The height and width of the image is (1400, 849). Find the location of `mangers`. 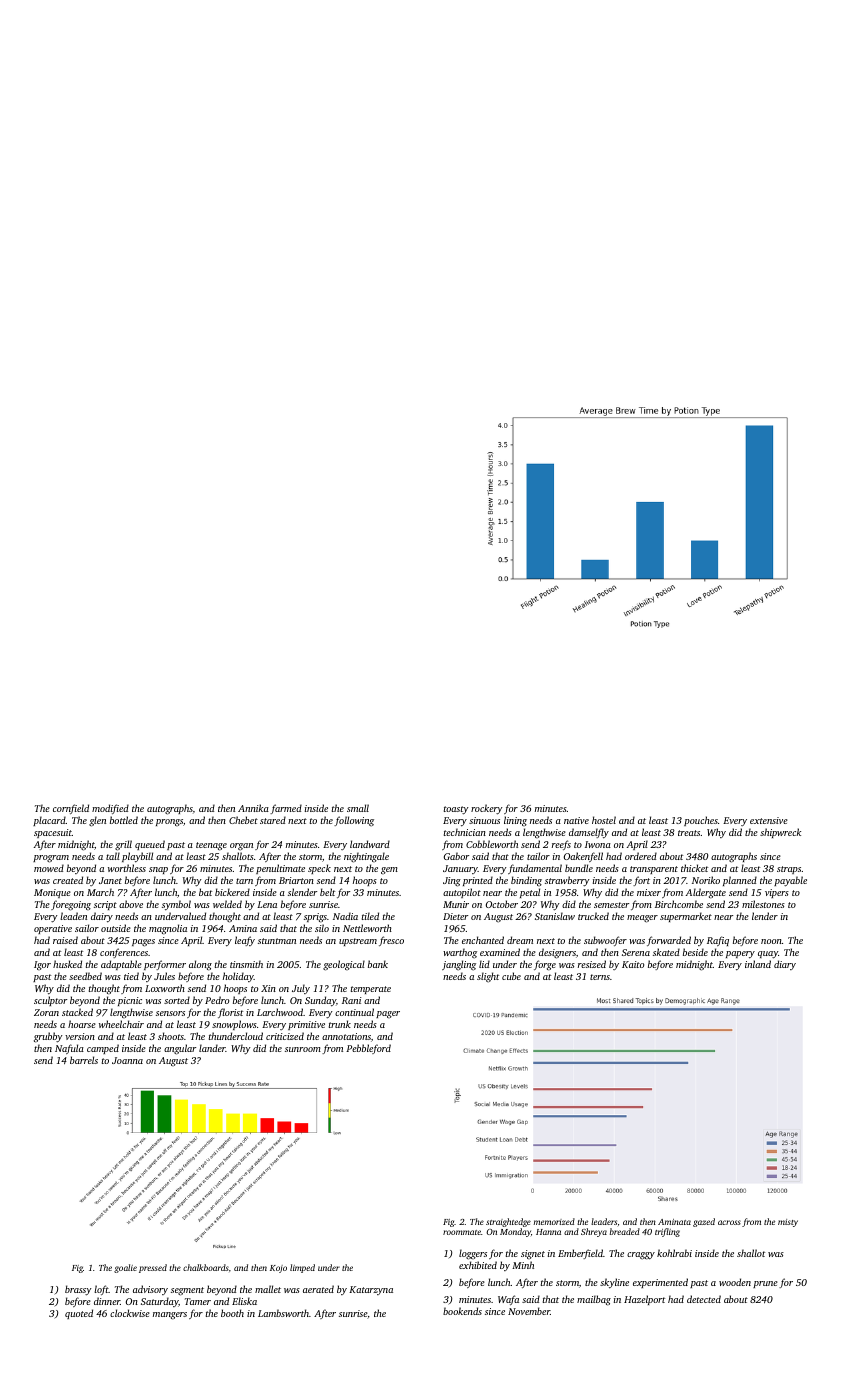

mangers is located at coordinates (170, 1316).
